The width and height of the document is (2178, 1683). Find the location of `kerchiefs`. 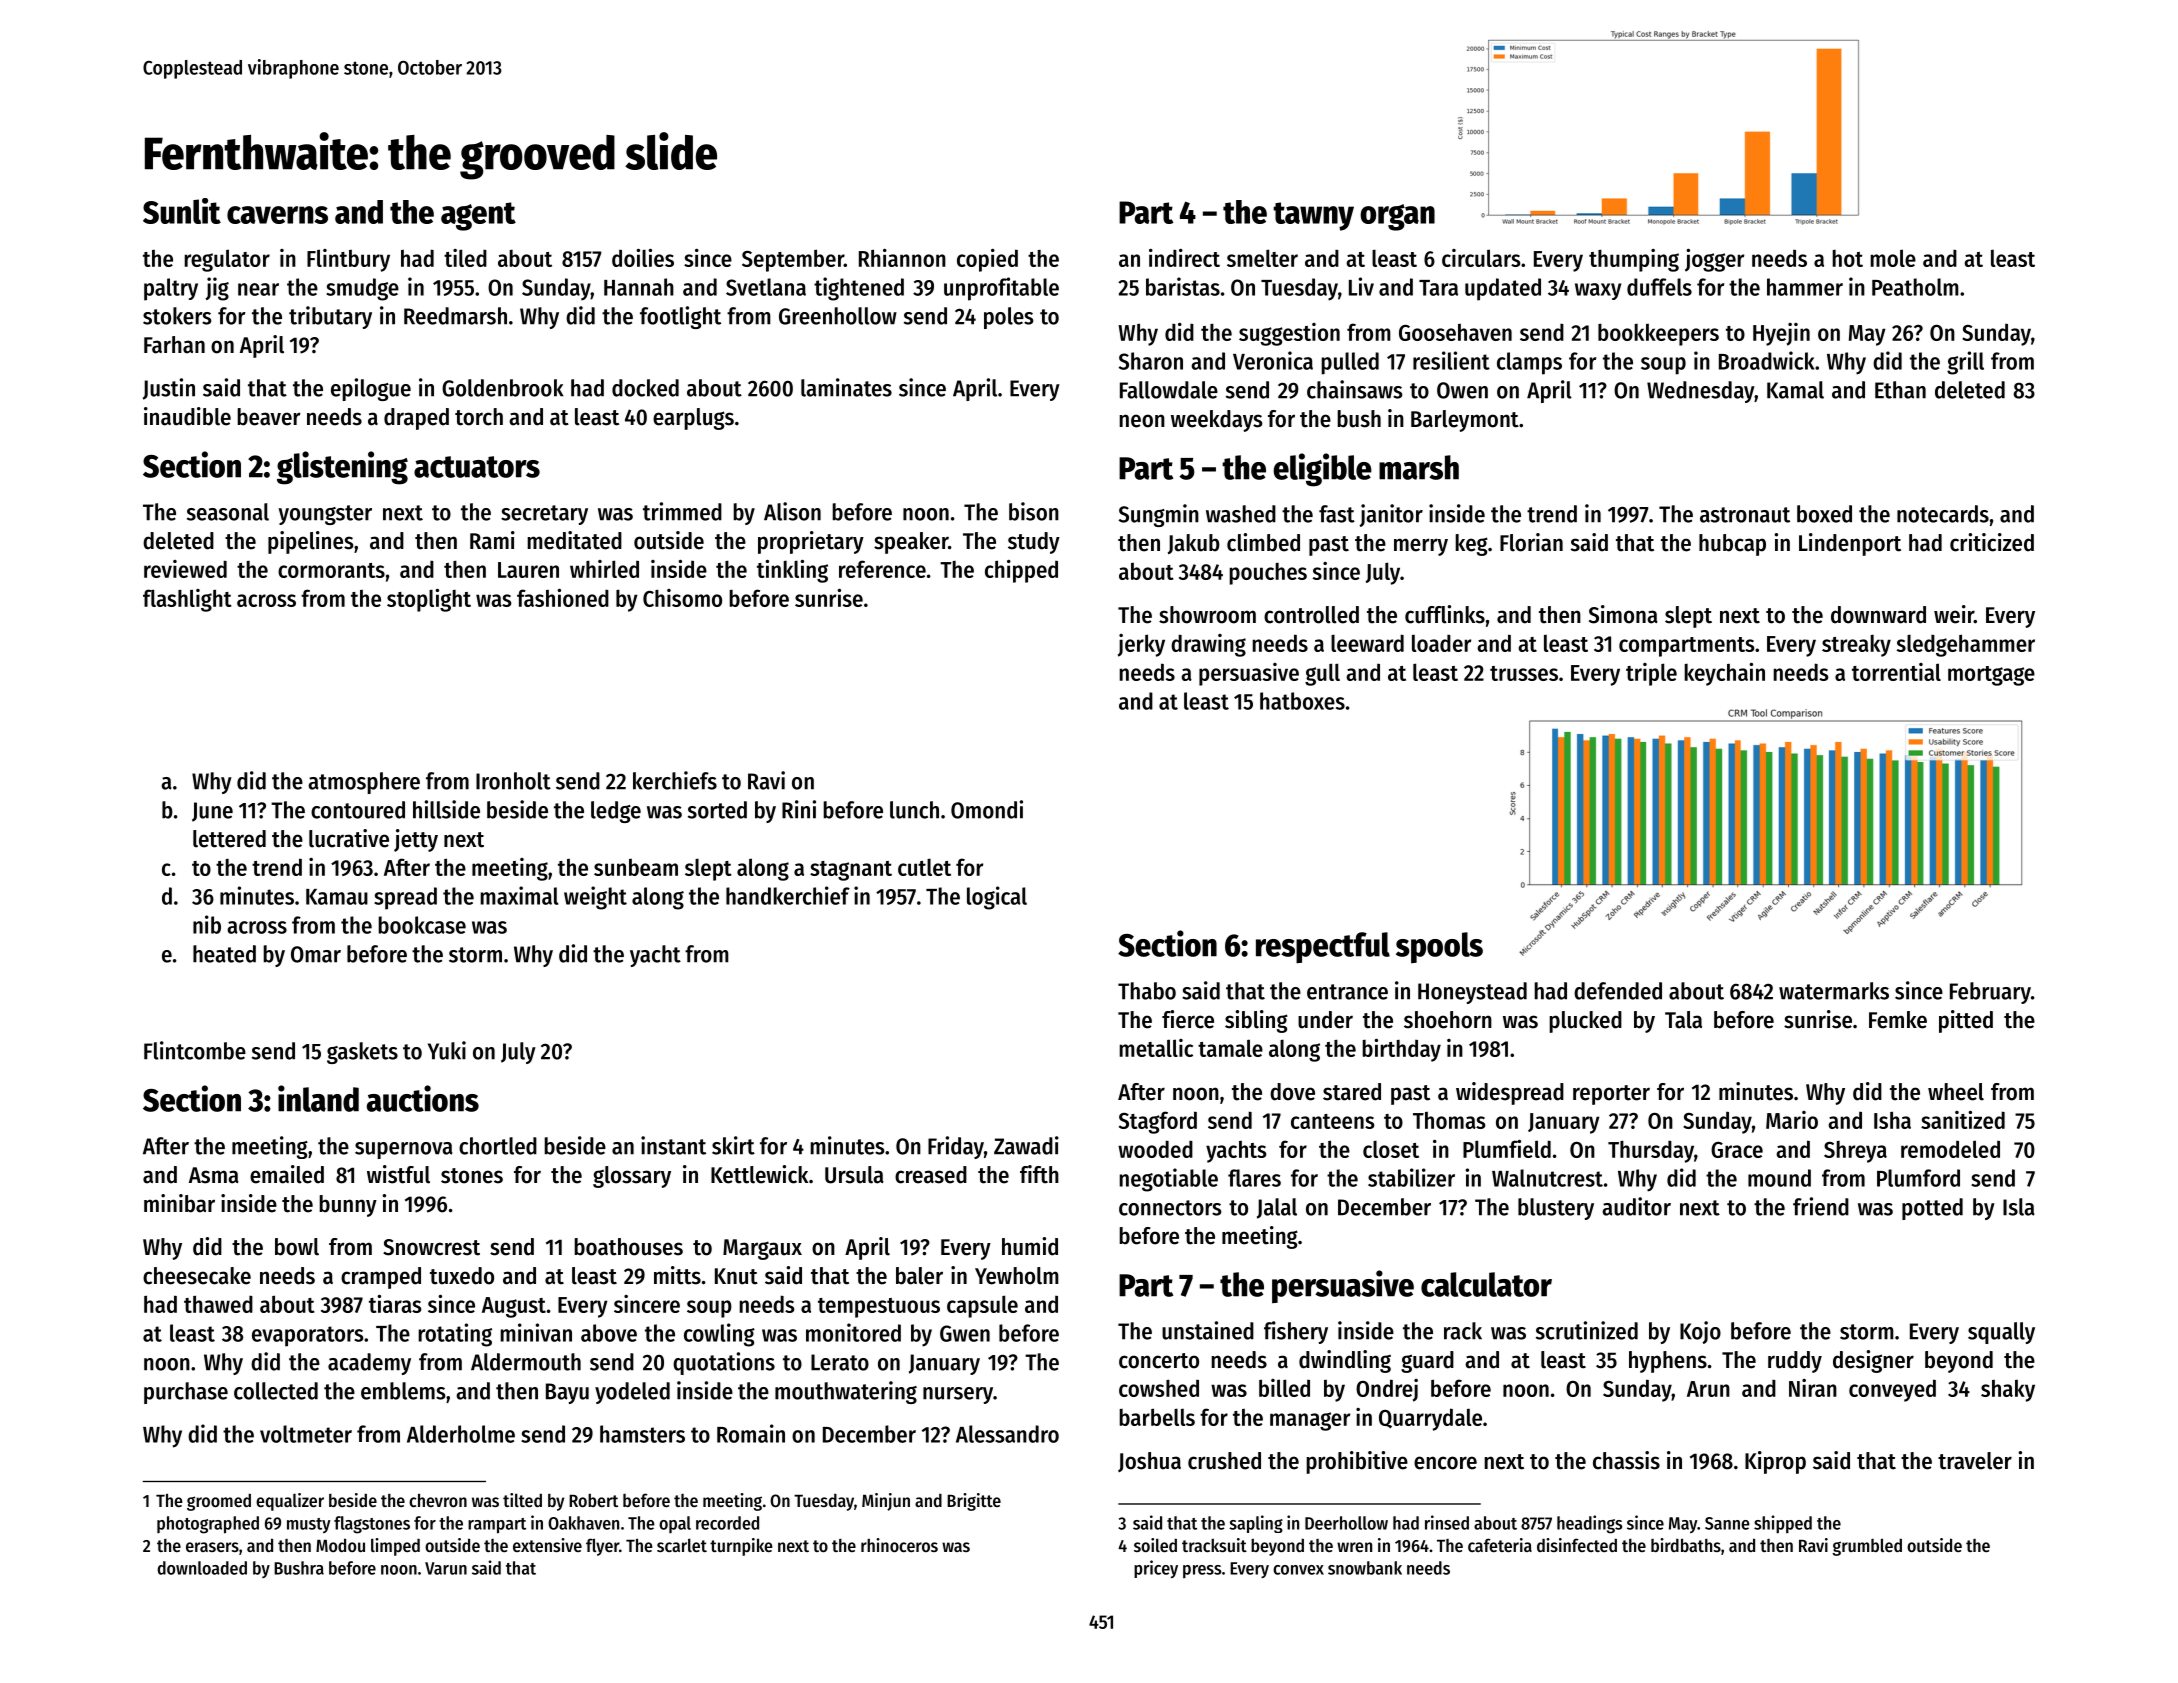

kerchiefs is located at coordinates (675, 780).
